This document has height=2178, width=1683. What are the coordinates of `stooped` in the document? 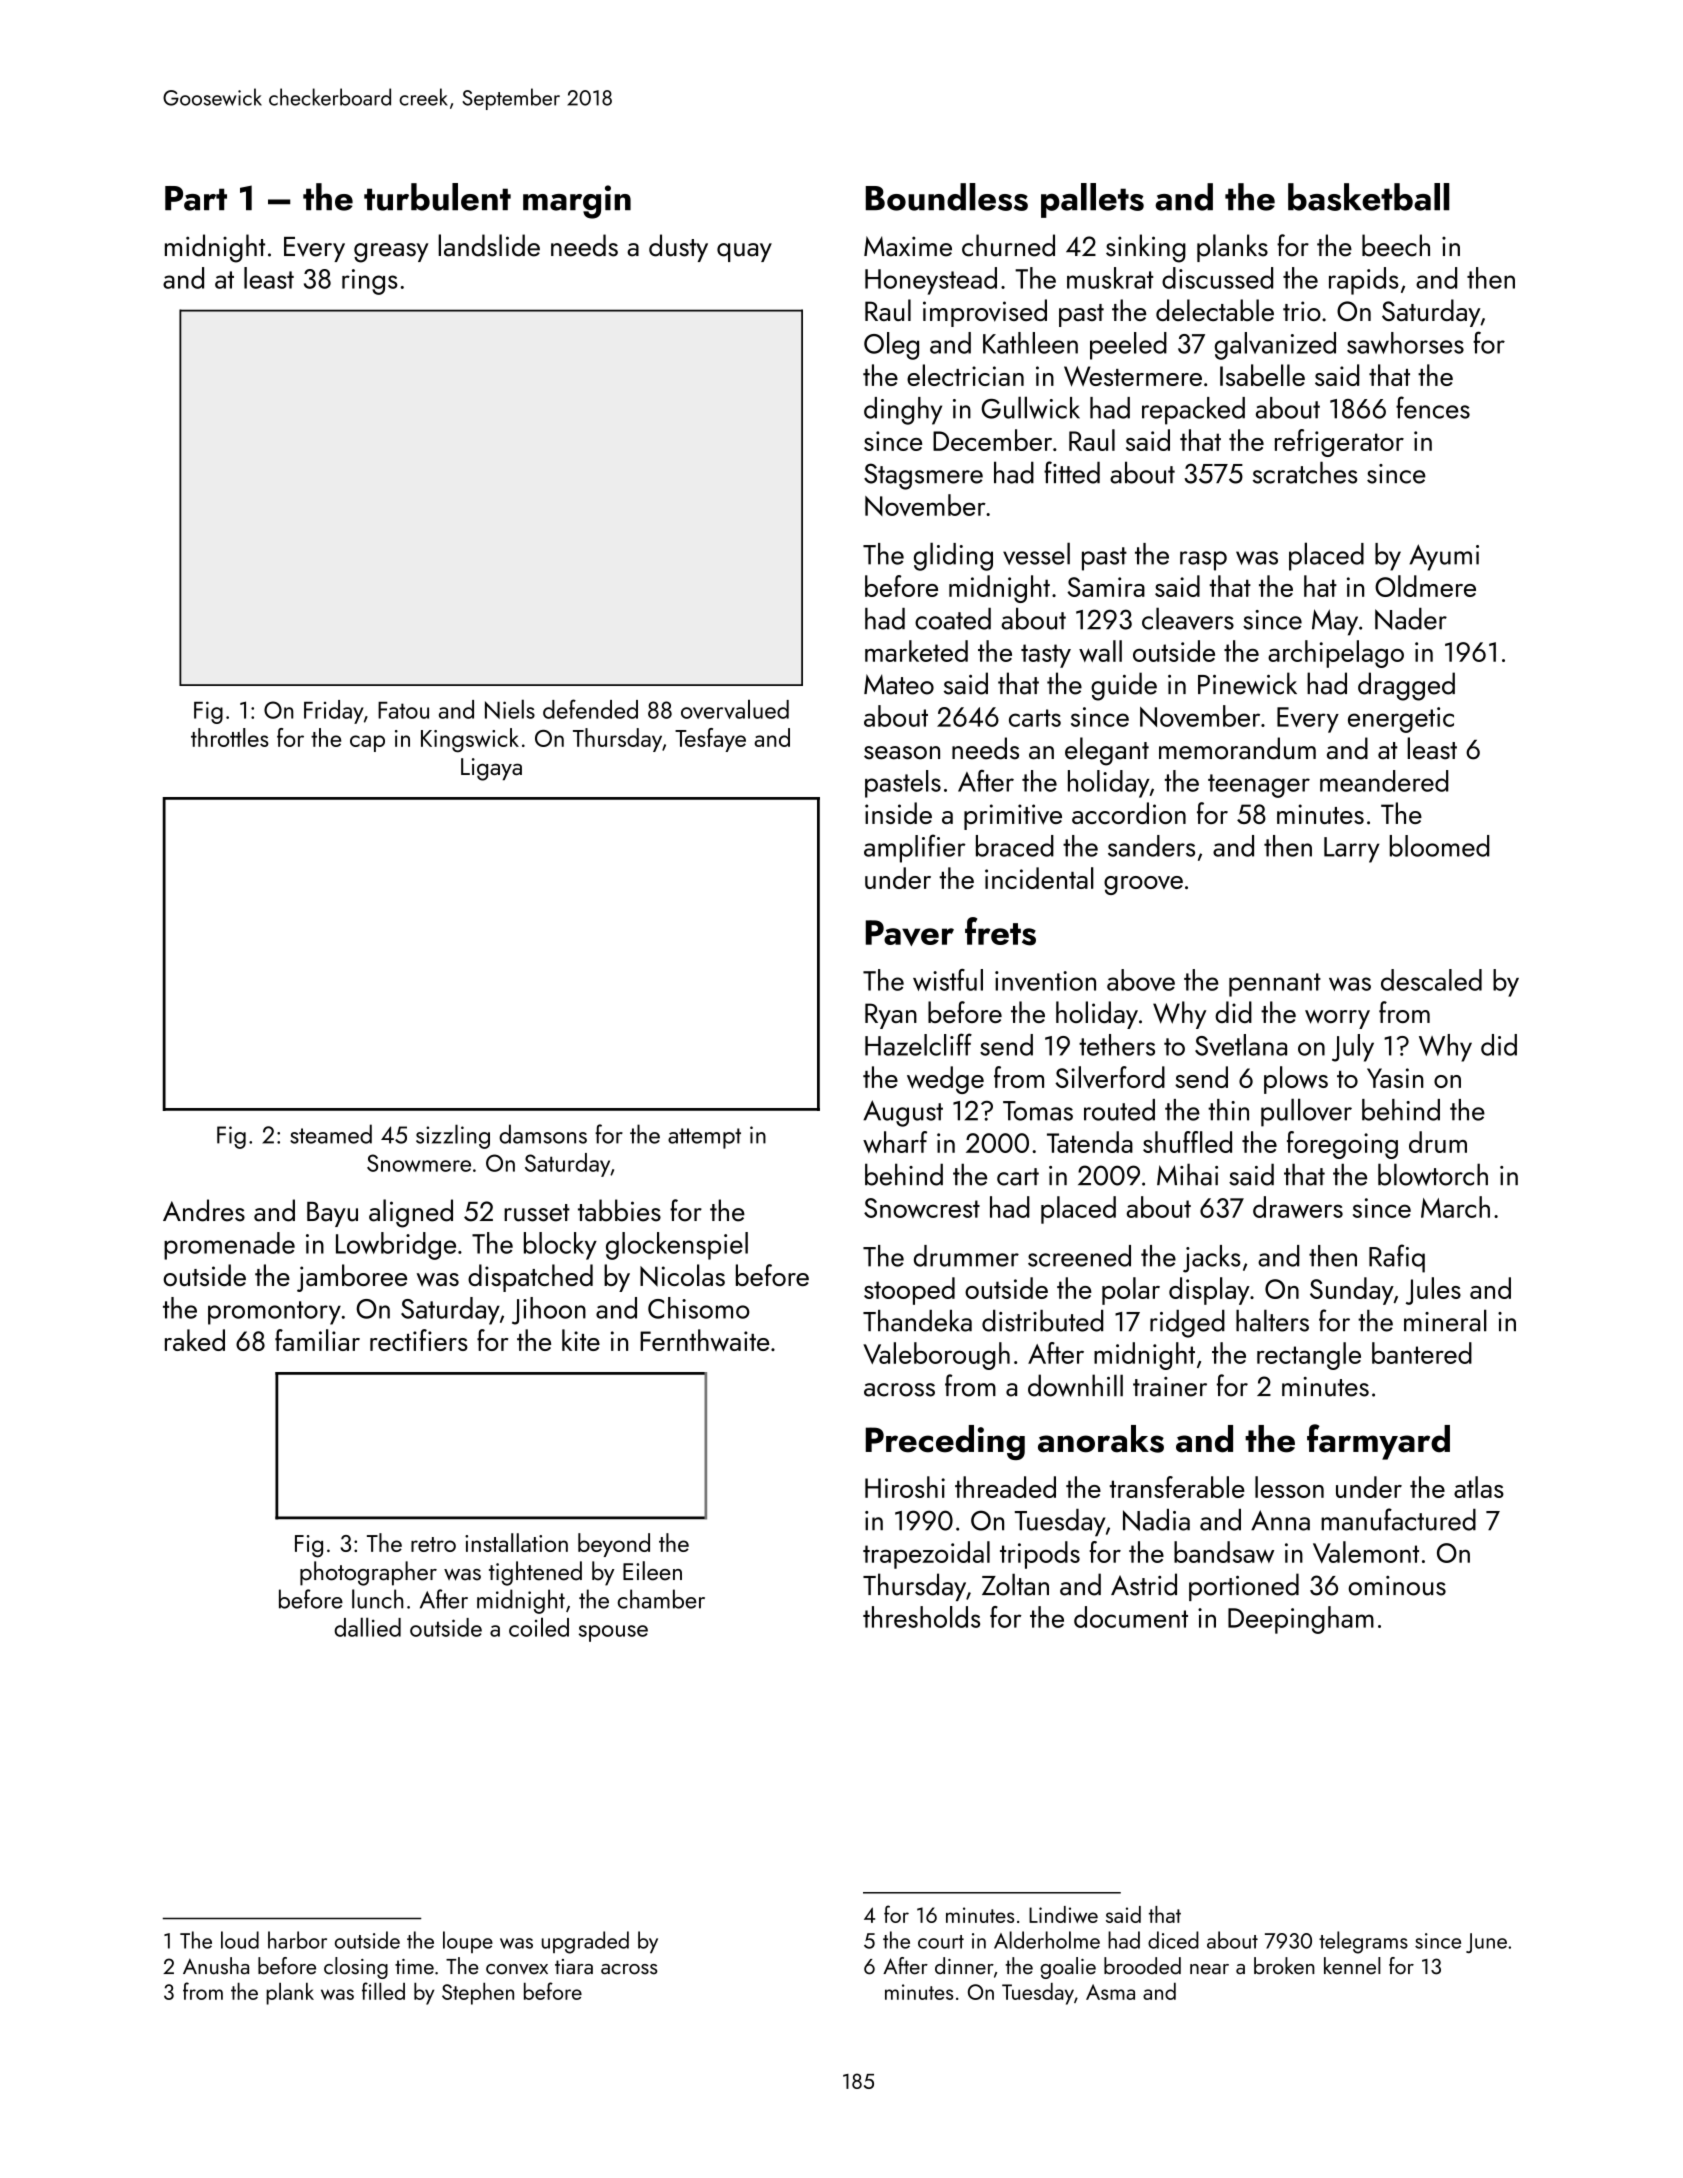 It's located at (909, 1291).
